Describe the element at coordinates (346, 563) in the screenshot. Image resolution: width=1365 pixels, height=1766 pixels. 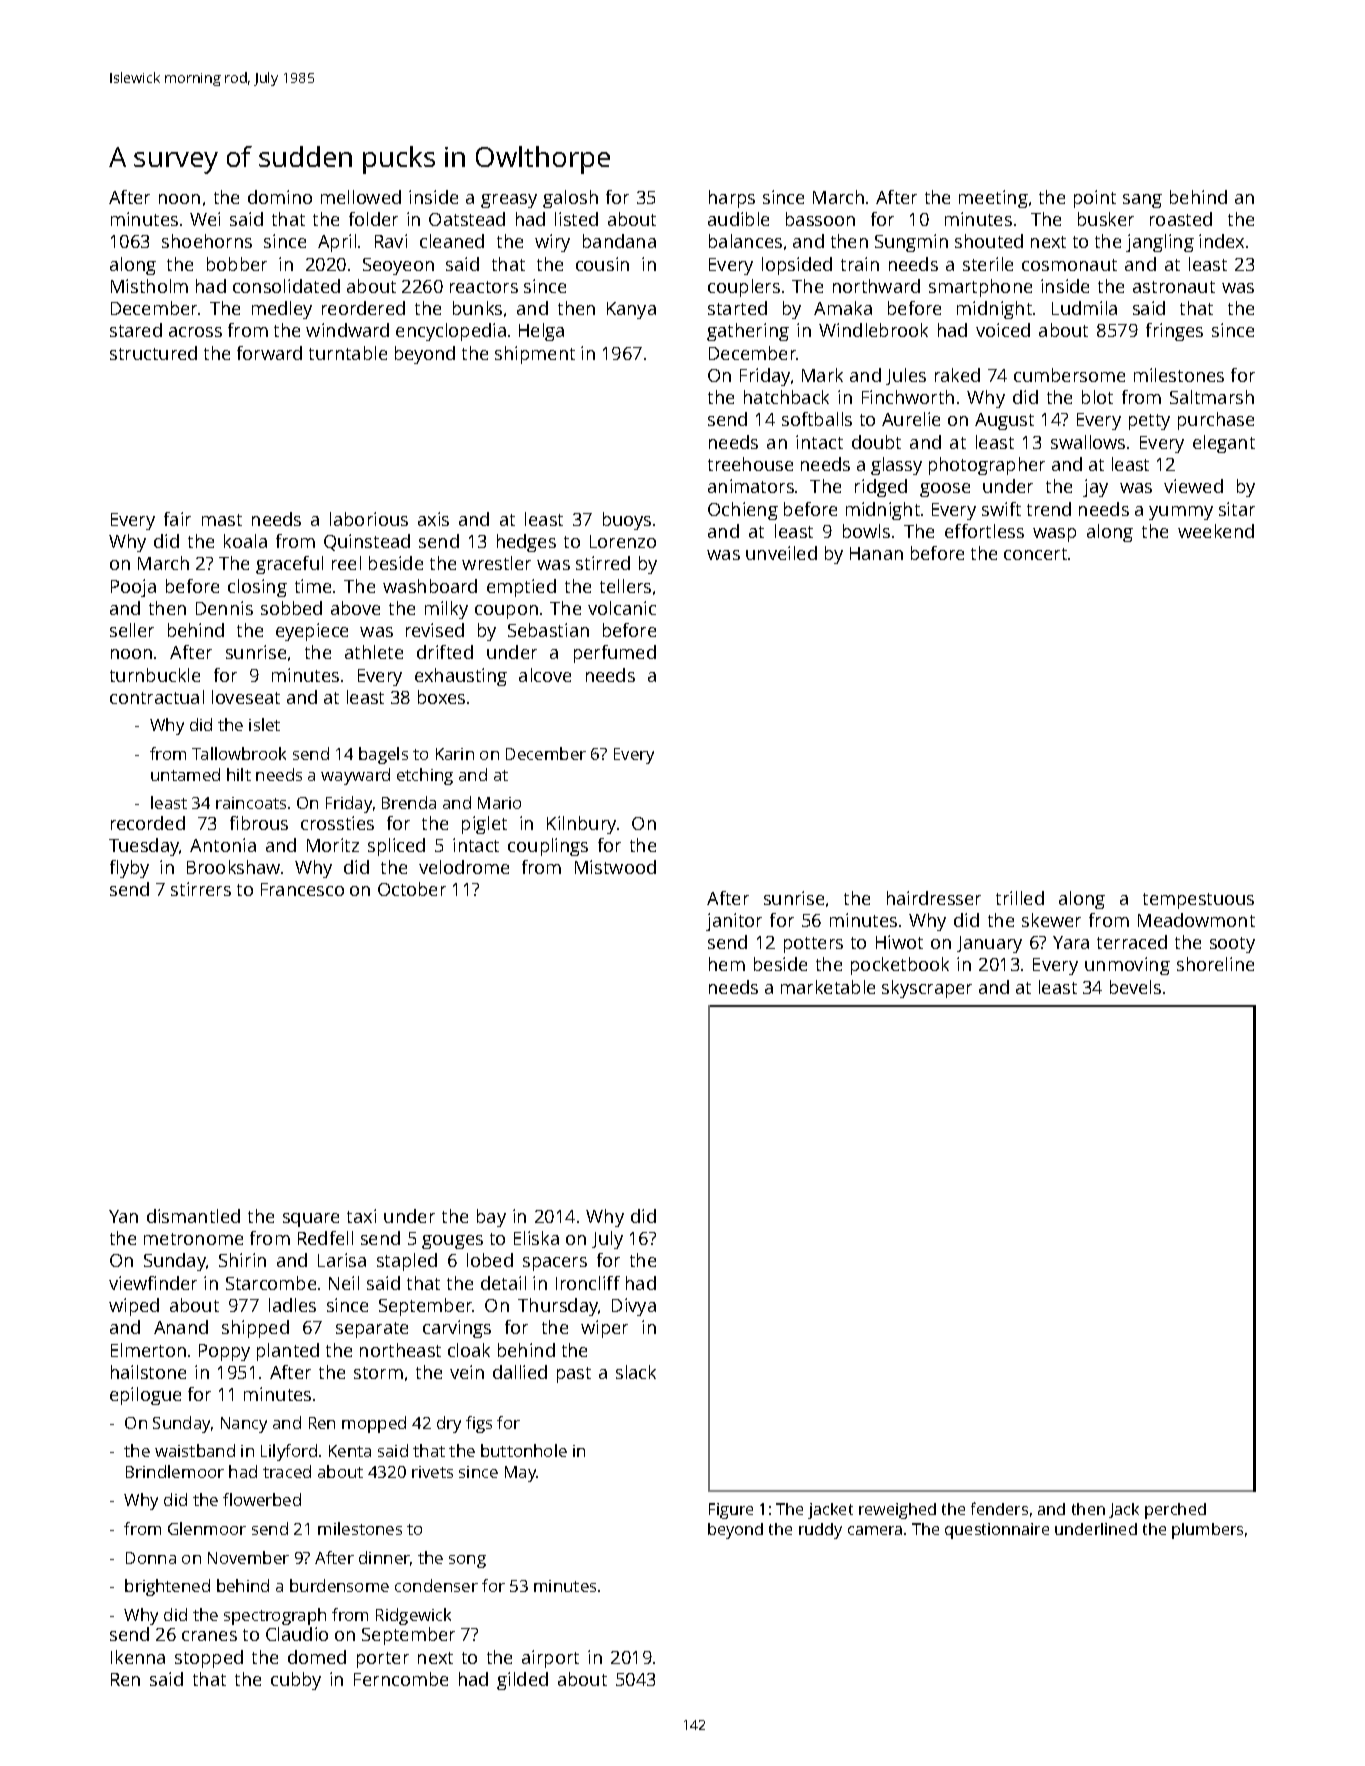
I see `reel` at that location.
